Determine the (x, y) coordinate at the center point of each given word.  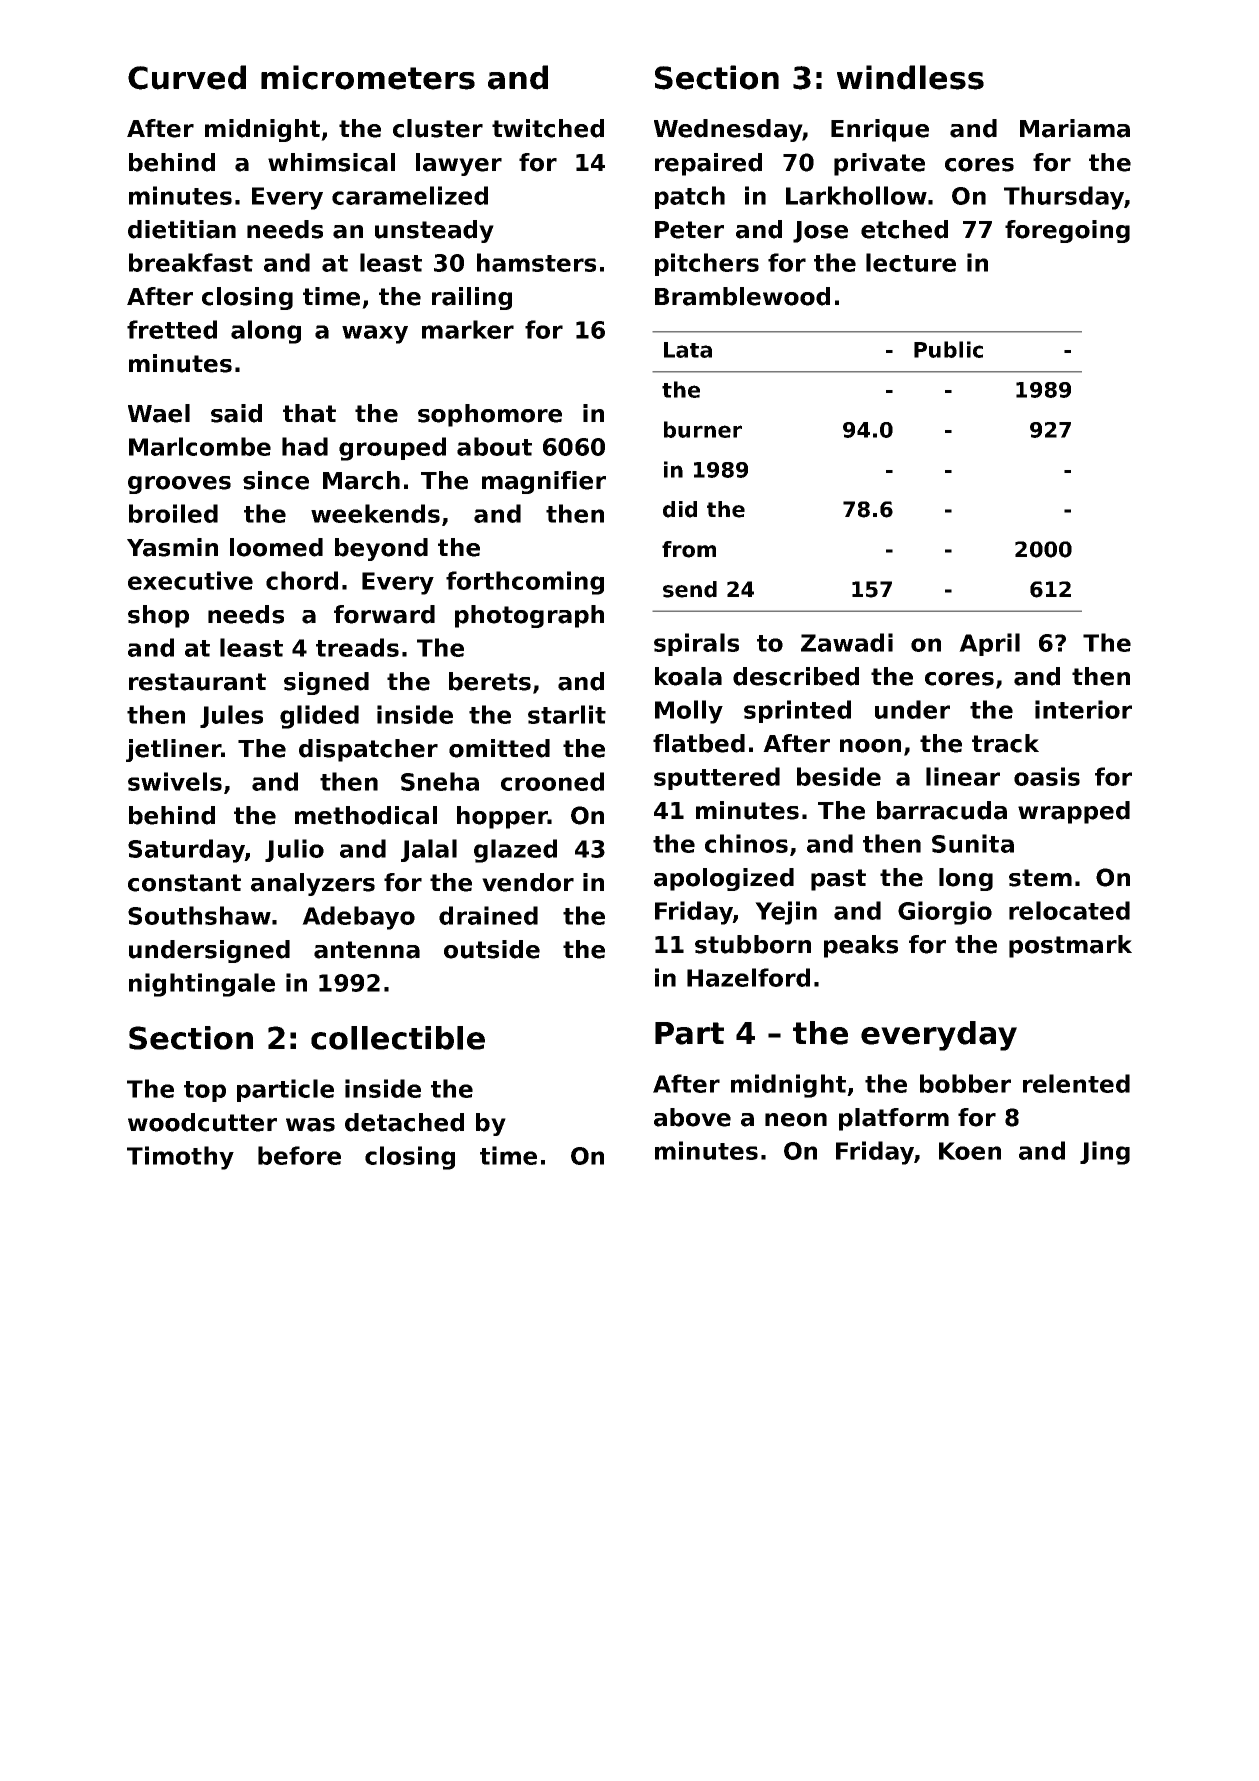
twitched (548, 128)
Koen (970, 1151)
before (299, 1155)
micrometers (368, 77)
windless (910, 77)
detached (404, 1122)
